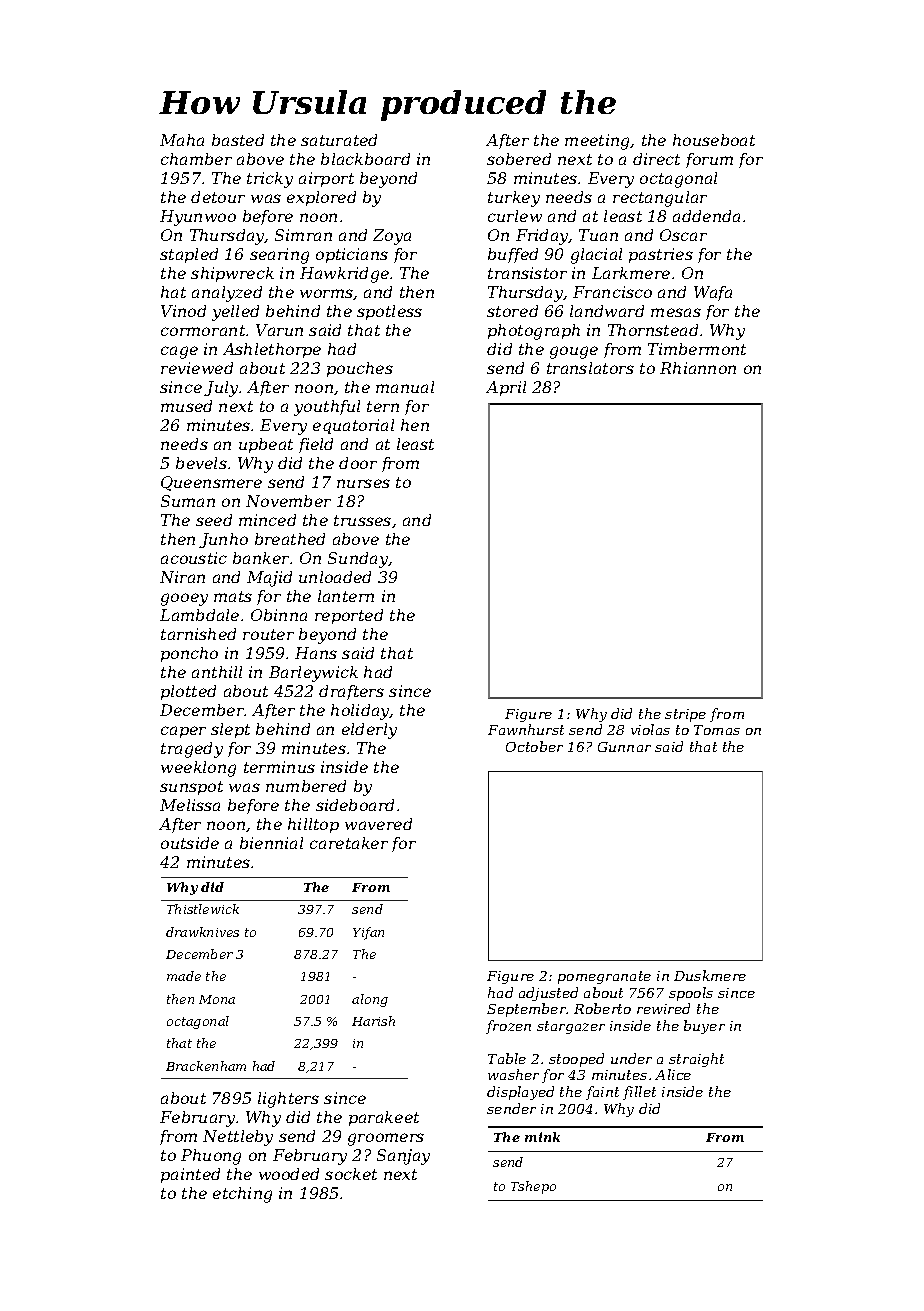 Image resolution: width=924 pixels, height=1311 pixels. I want to click on Varun, so click(279, 330).
